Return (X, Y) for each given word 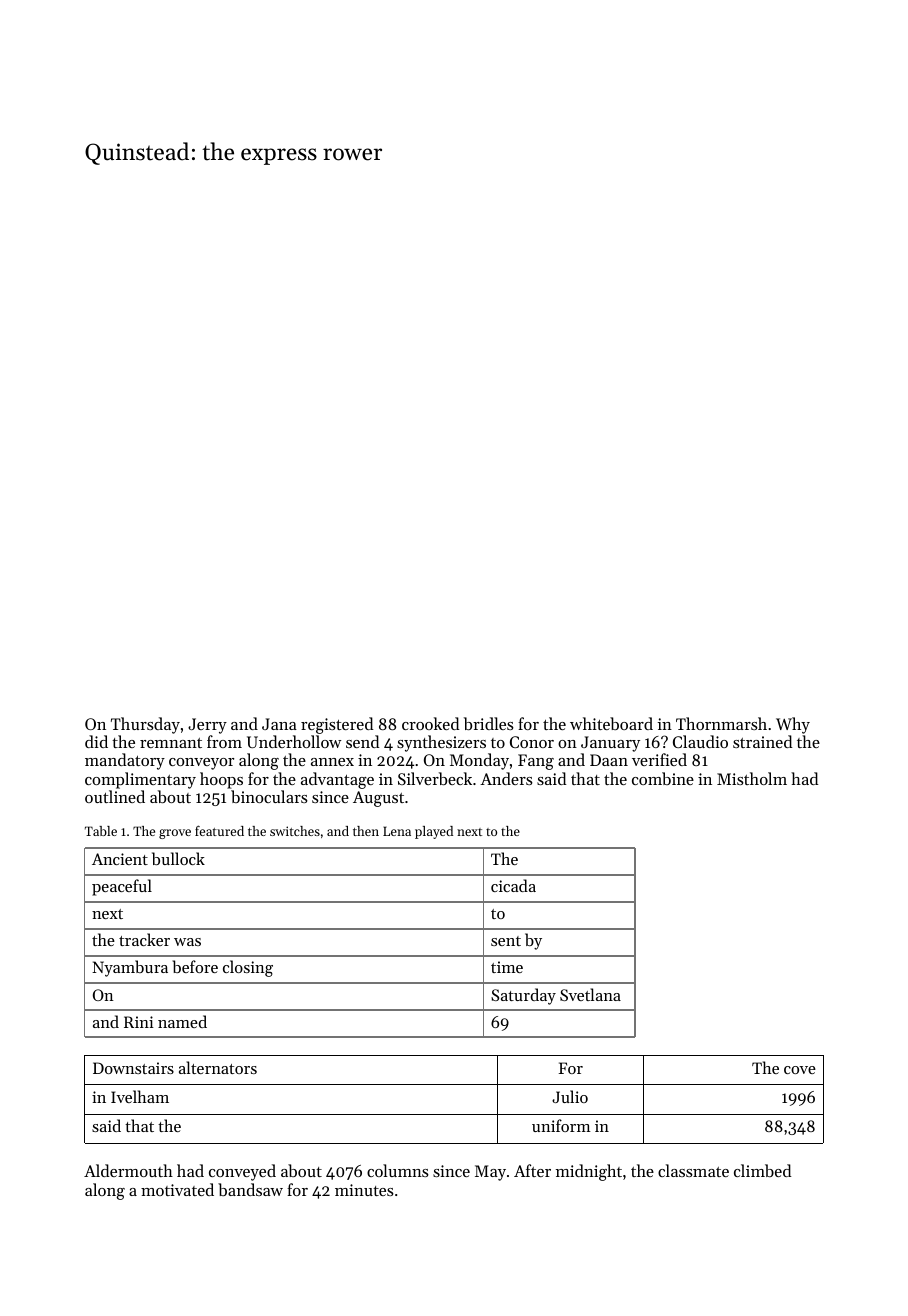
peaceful (122, 887)
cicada (513, 885)
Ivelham (140, 1096)
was (187, 942)
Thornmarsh (721, 723)
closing (248, 968)
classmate (693, 1170)
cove (800, 1070)
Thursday (145, 725)
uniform (561, 1125)
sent (506, 941)
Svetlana (590, 994)
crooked (430, 723)
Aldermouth (128, 1170)
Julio (570, 1096)
